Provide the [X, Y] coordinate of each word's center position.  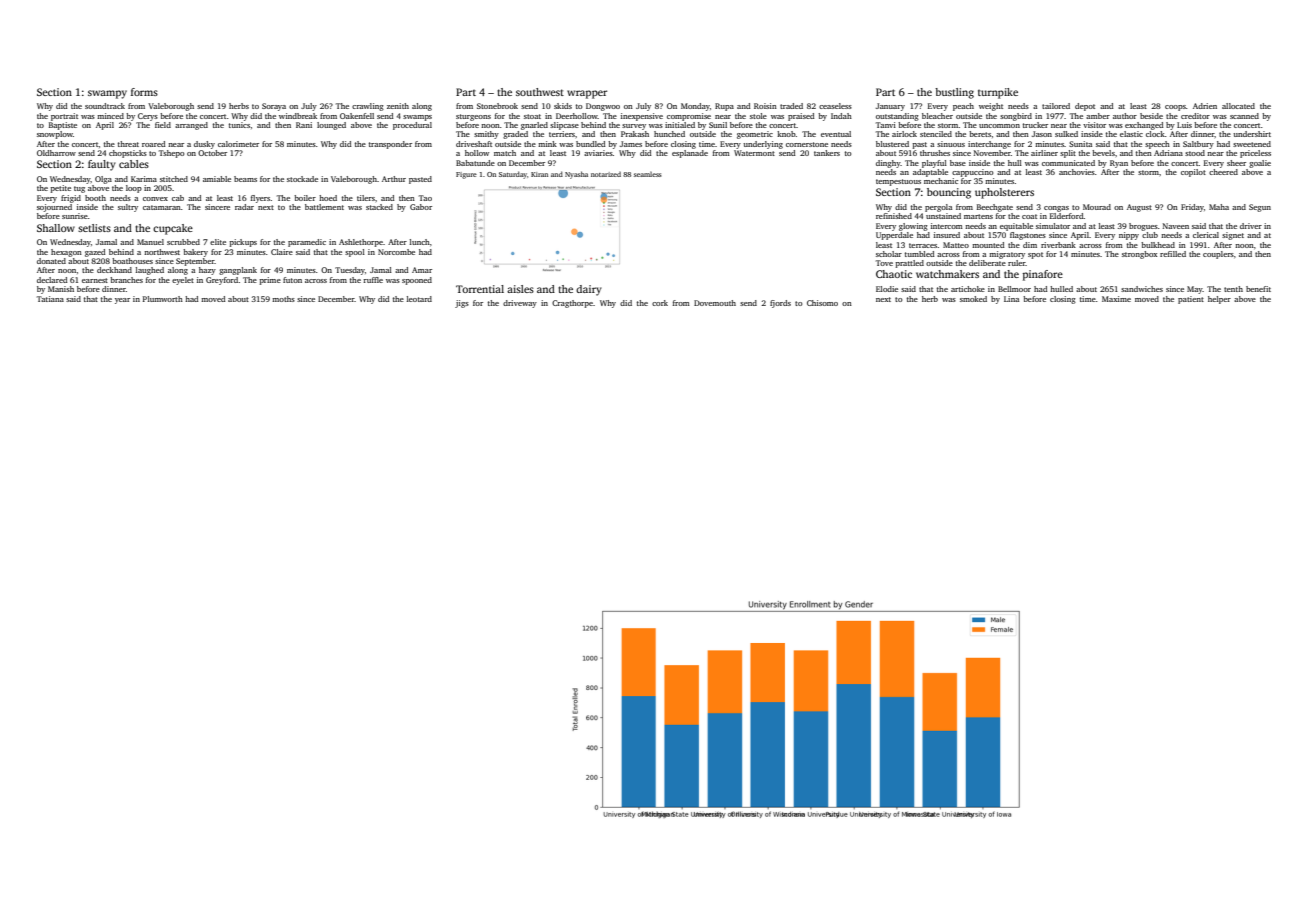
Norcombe [396, 252]
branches [126, 280]
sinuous [951, 144]
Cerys [148, 117]
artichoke [968, 289]
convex [155, 199]
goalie [1260, 164]
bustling [954, 93]
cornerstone [807, 144]
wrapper [587, 94]
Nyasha [576, 175]
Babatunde [475, 163]
